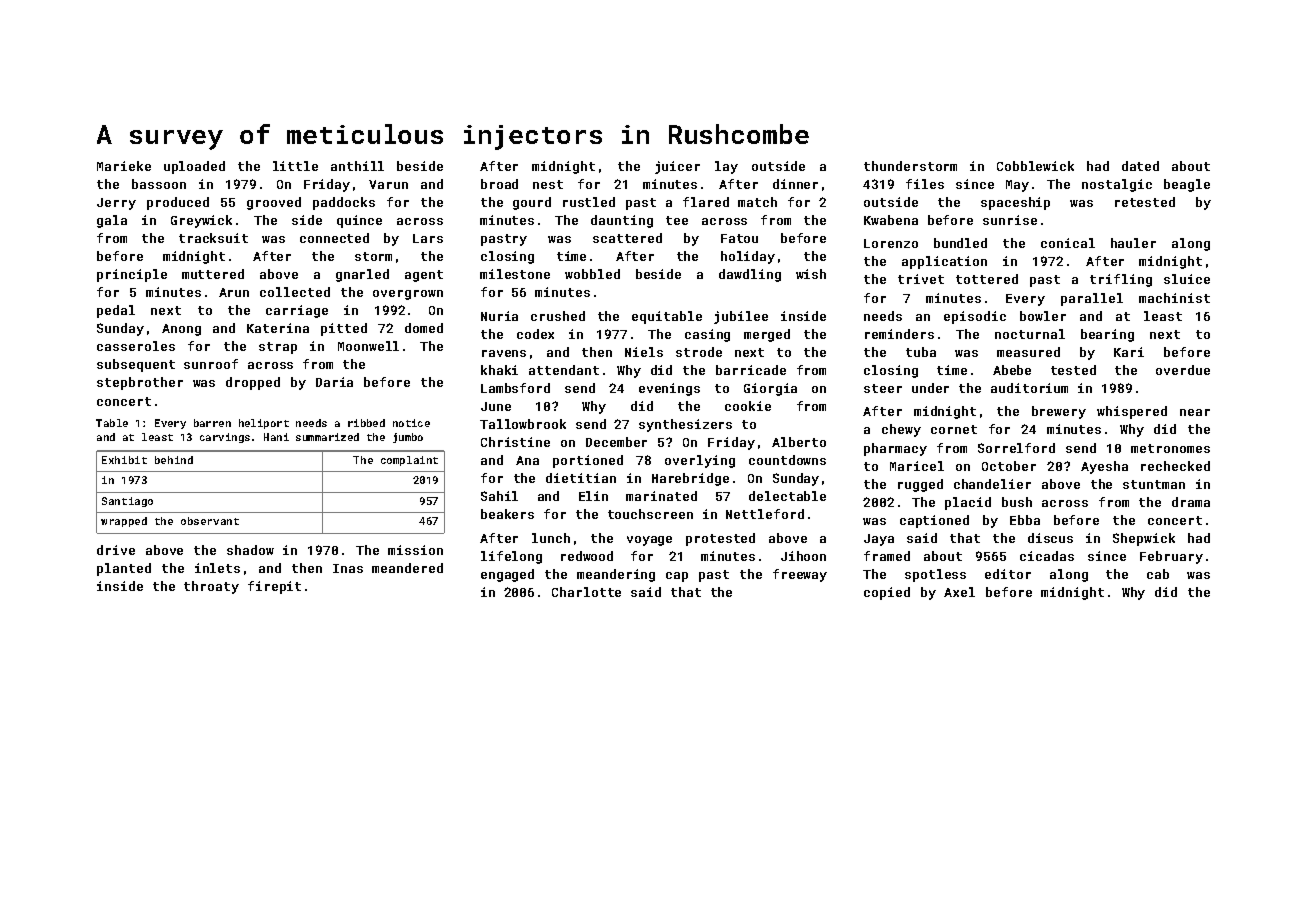 The width and height of the image is (1308, 924). What do you see at coordinates (1140, 166) in the image?
I see `dated` at bounding box center [1140, 166].
